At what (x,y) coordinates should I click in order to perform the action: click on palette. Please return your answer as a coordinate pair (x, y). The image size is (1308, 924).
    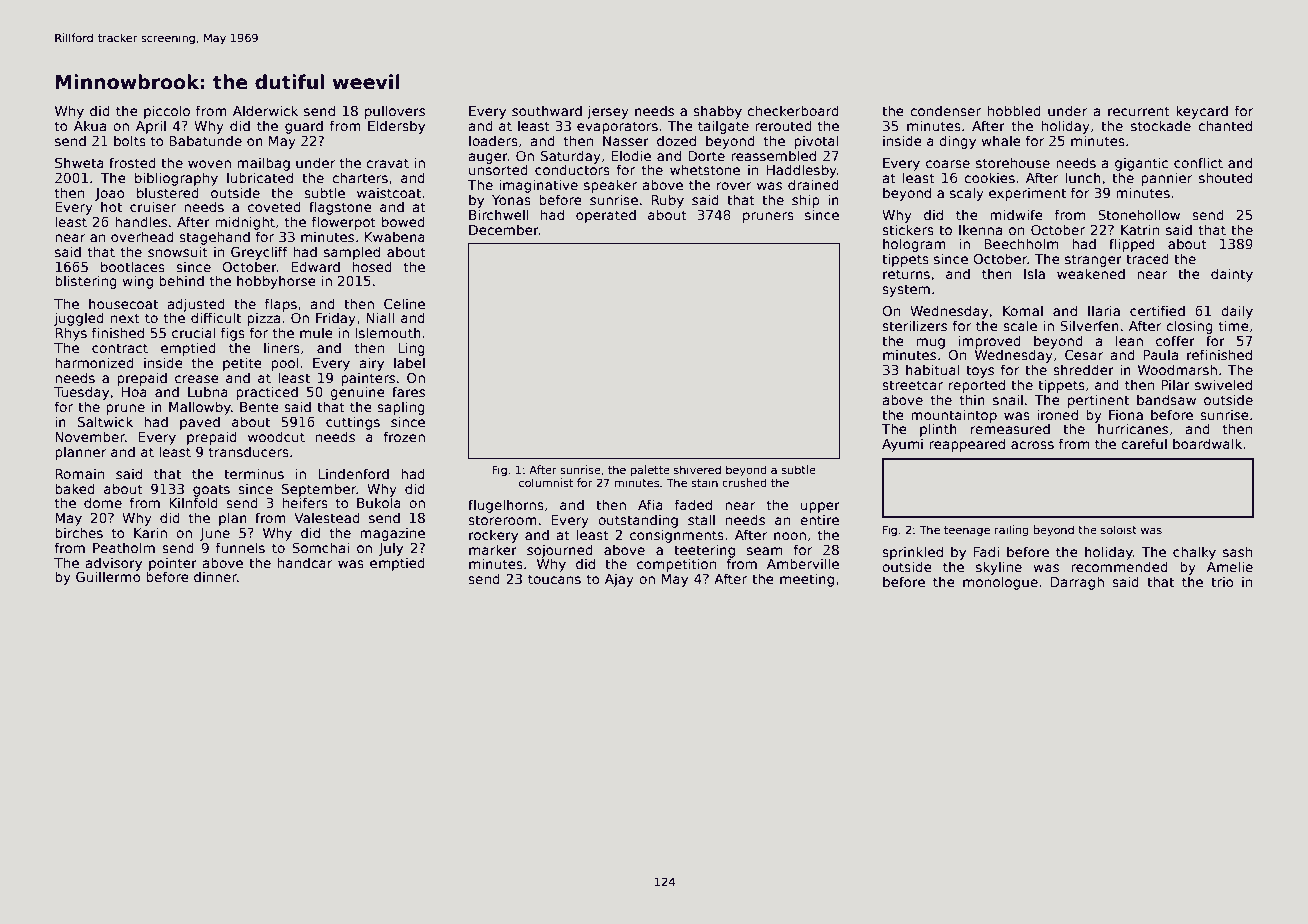
    Looking at the image, I should click on (650, 470).
